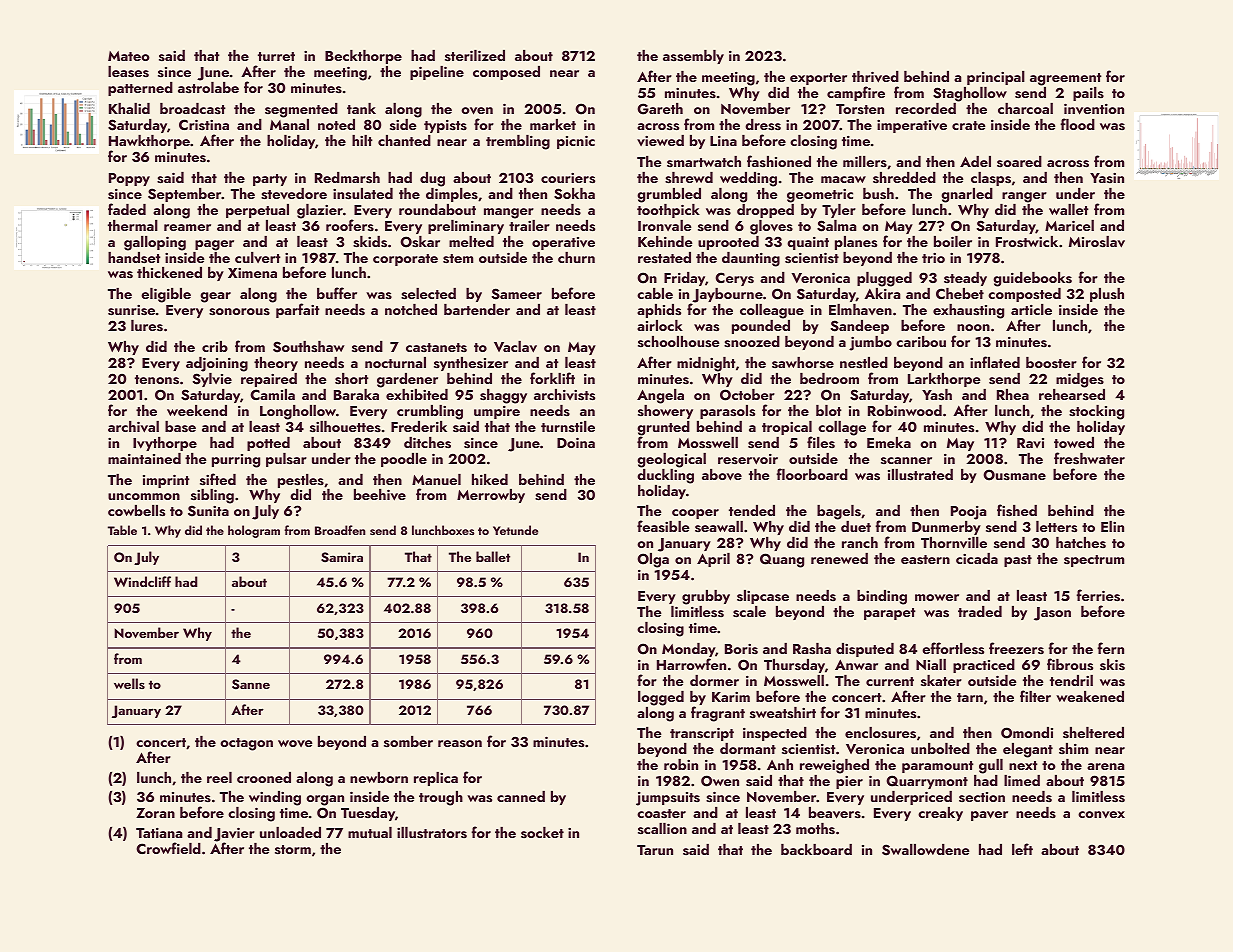 The height and width of the screenshot is (952, 1233). Describe the element at coordinates (293, 849) in the screenshot. I see `storm` at that location.
